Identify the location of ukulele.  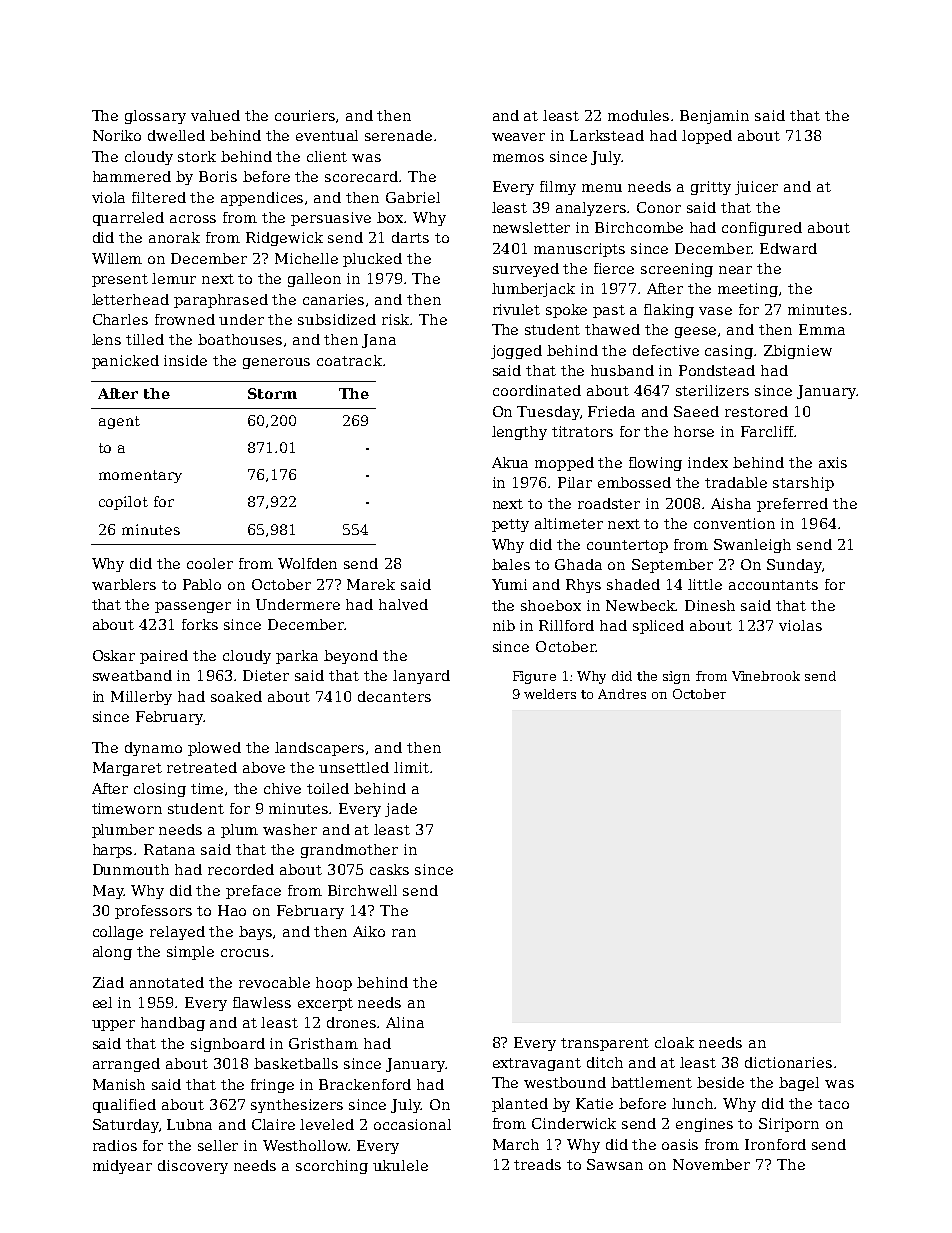
(400, 1165).
